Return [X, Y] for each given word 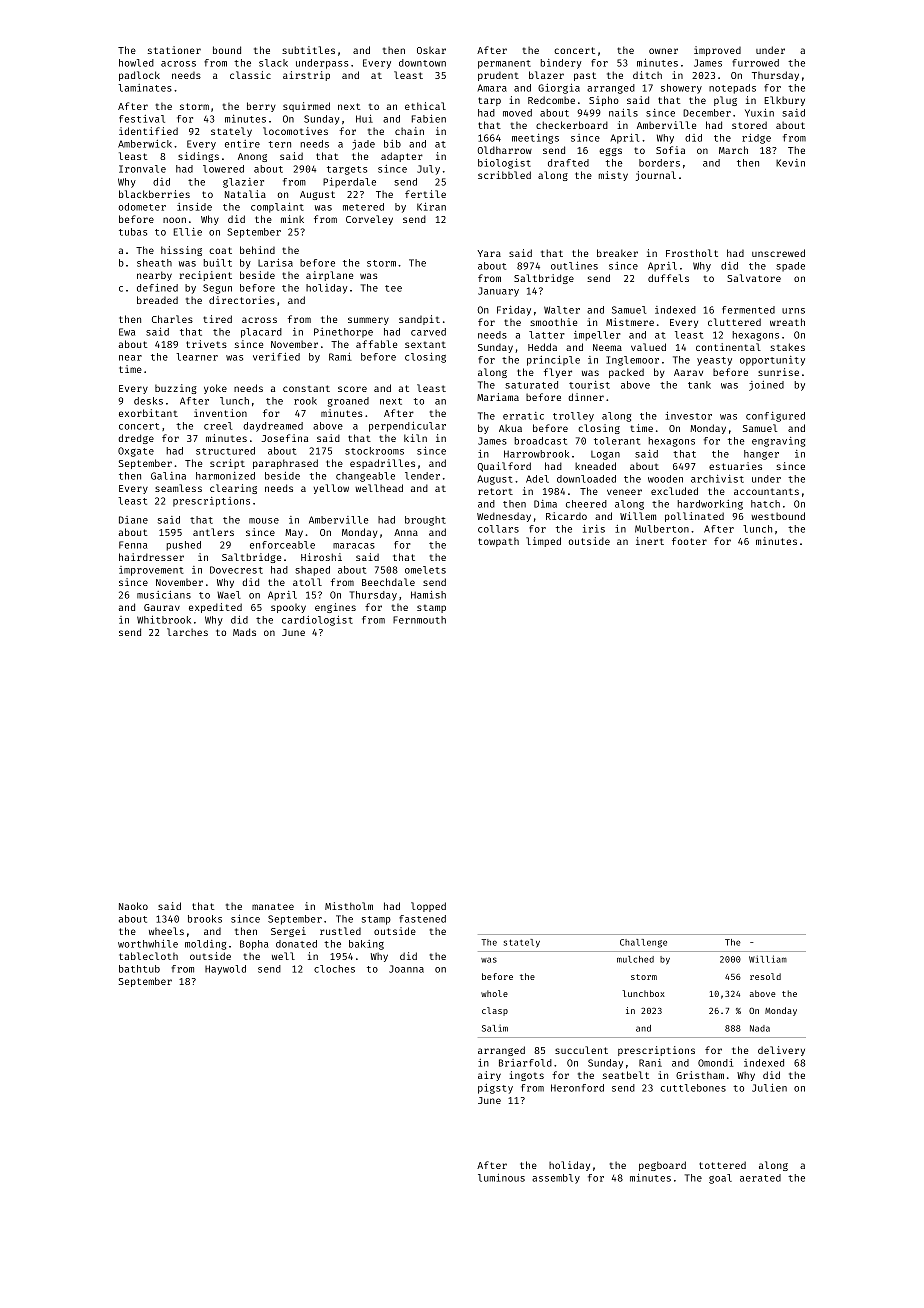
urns [793, 311]
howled [136, 63]
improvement [151, 571]
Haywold [225, 970]
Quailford [504, 467]
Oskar [431, 50]
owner [663, 51]
